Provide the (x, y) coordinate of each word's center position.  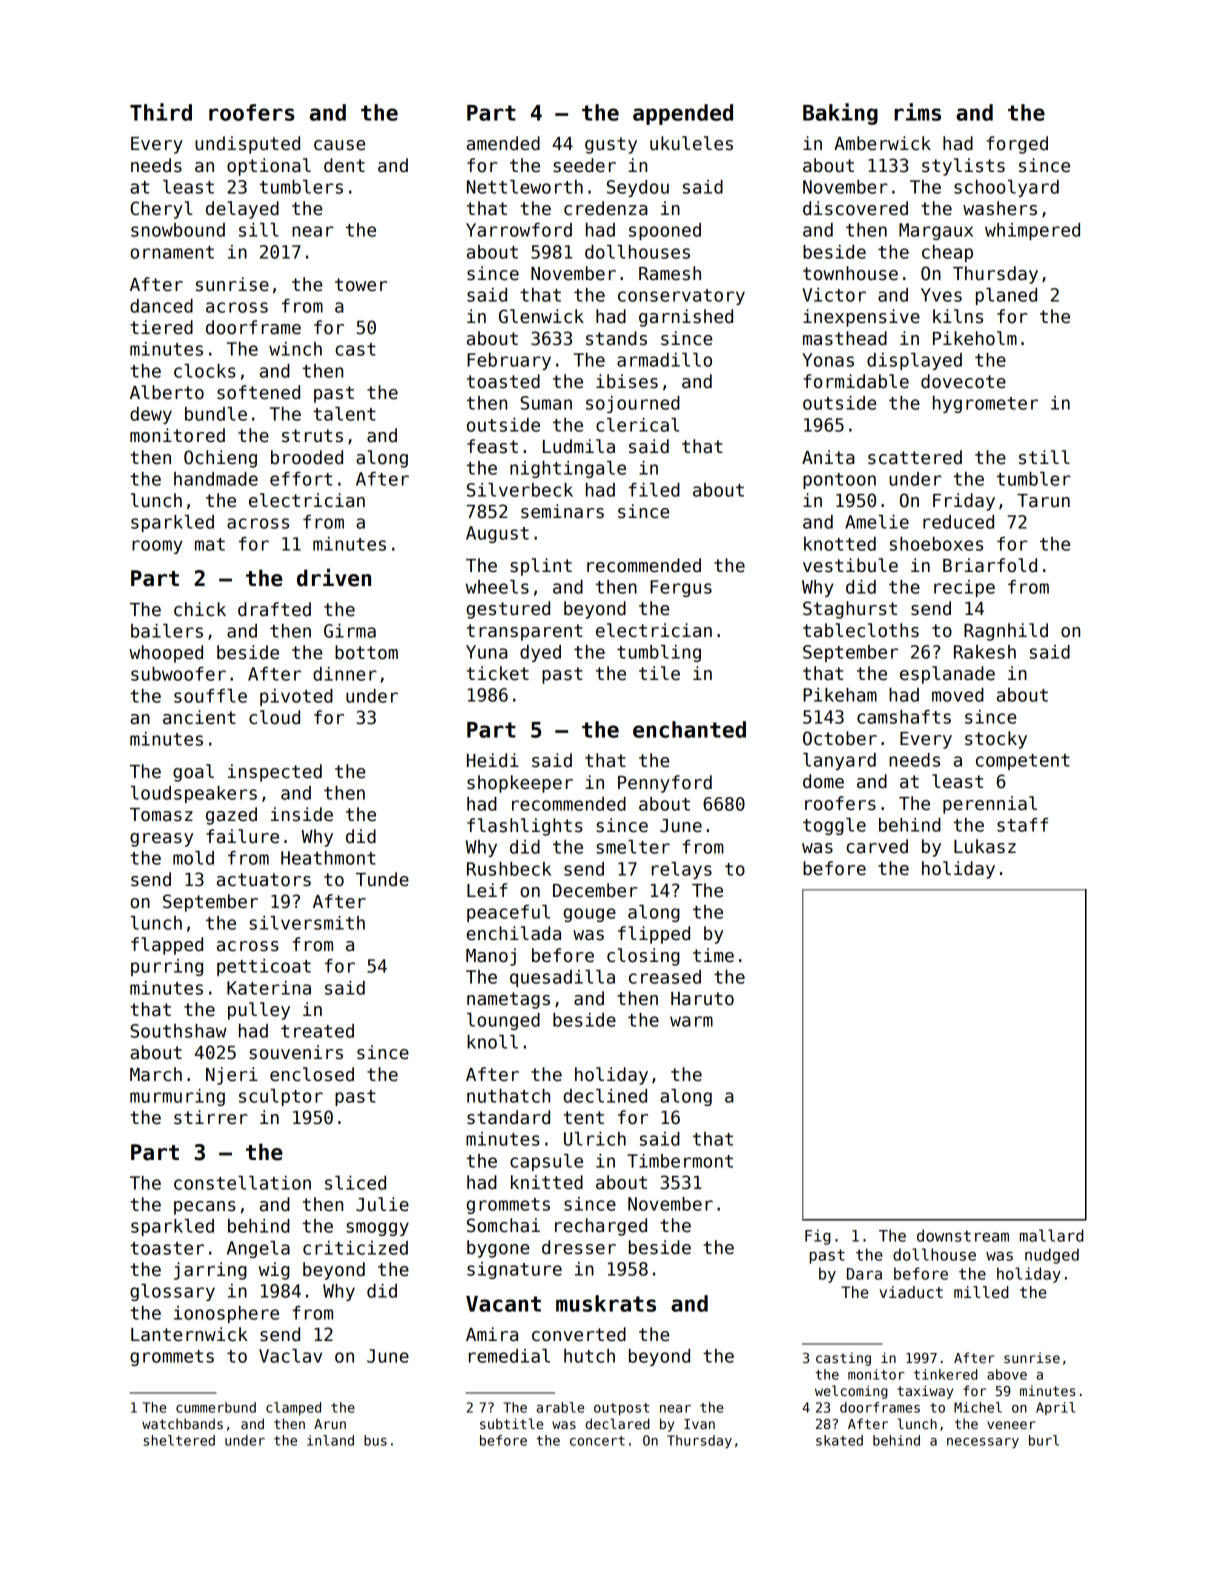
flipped (654, 935)
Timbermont (680, 1161)
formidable (856, 381)
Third (161, 112)
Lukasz (985, 846)
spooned (665, 231)
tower (361, 285)
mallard (1052, 1235)
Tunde (382, 879)
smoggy (377, 1229)
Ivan (699, 1424)
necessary (983, 1443)
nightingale (568, 469)
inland (330, 1440)
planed (1006, 296)
